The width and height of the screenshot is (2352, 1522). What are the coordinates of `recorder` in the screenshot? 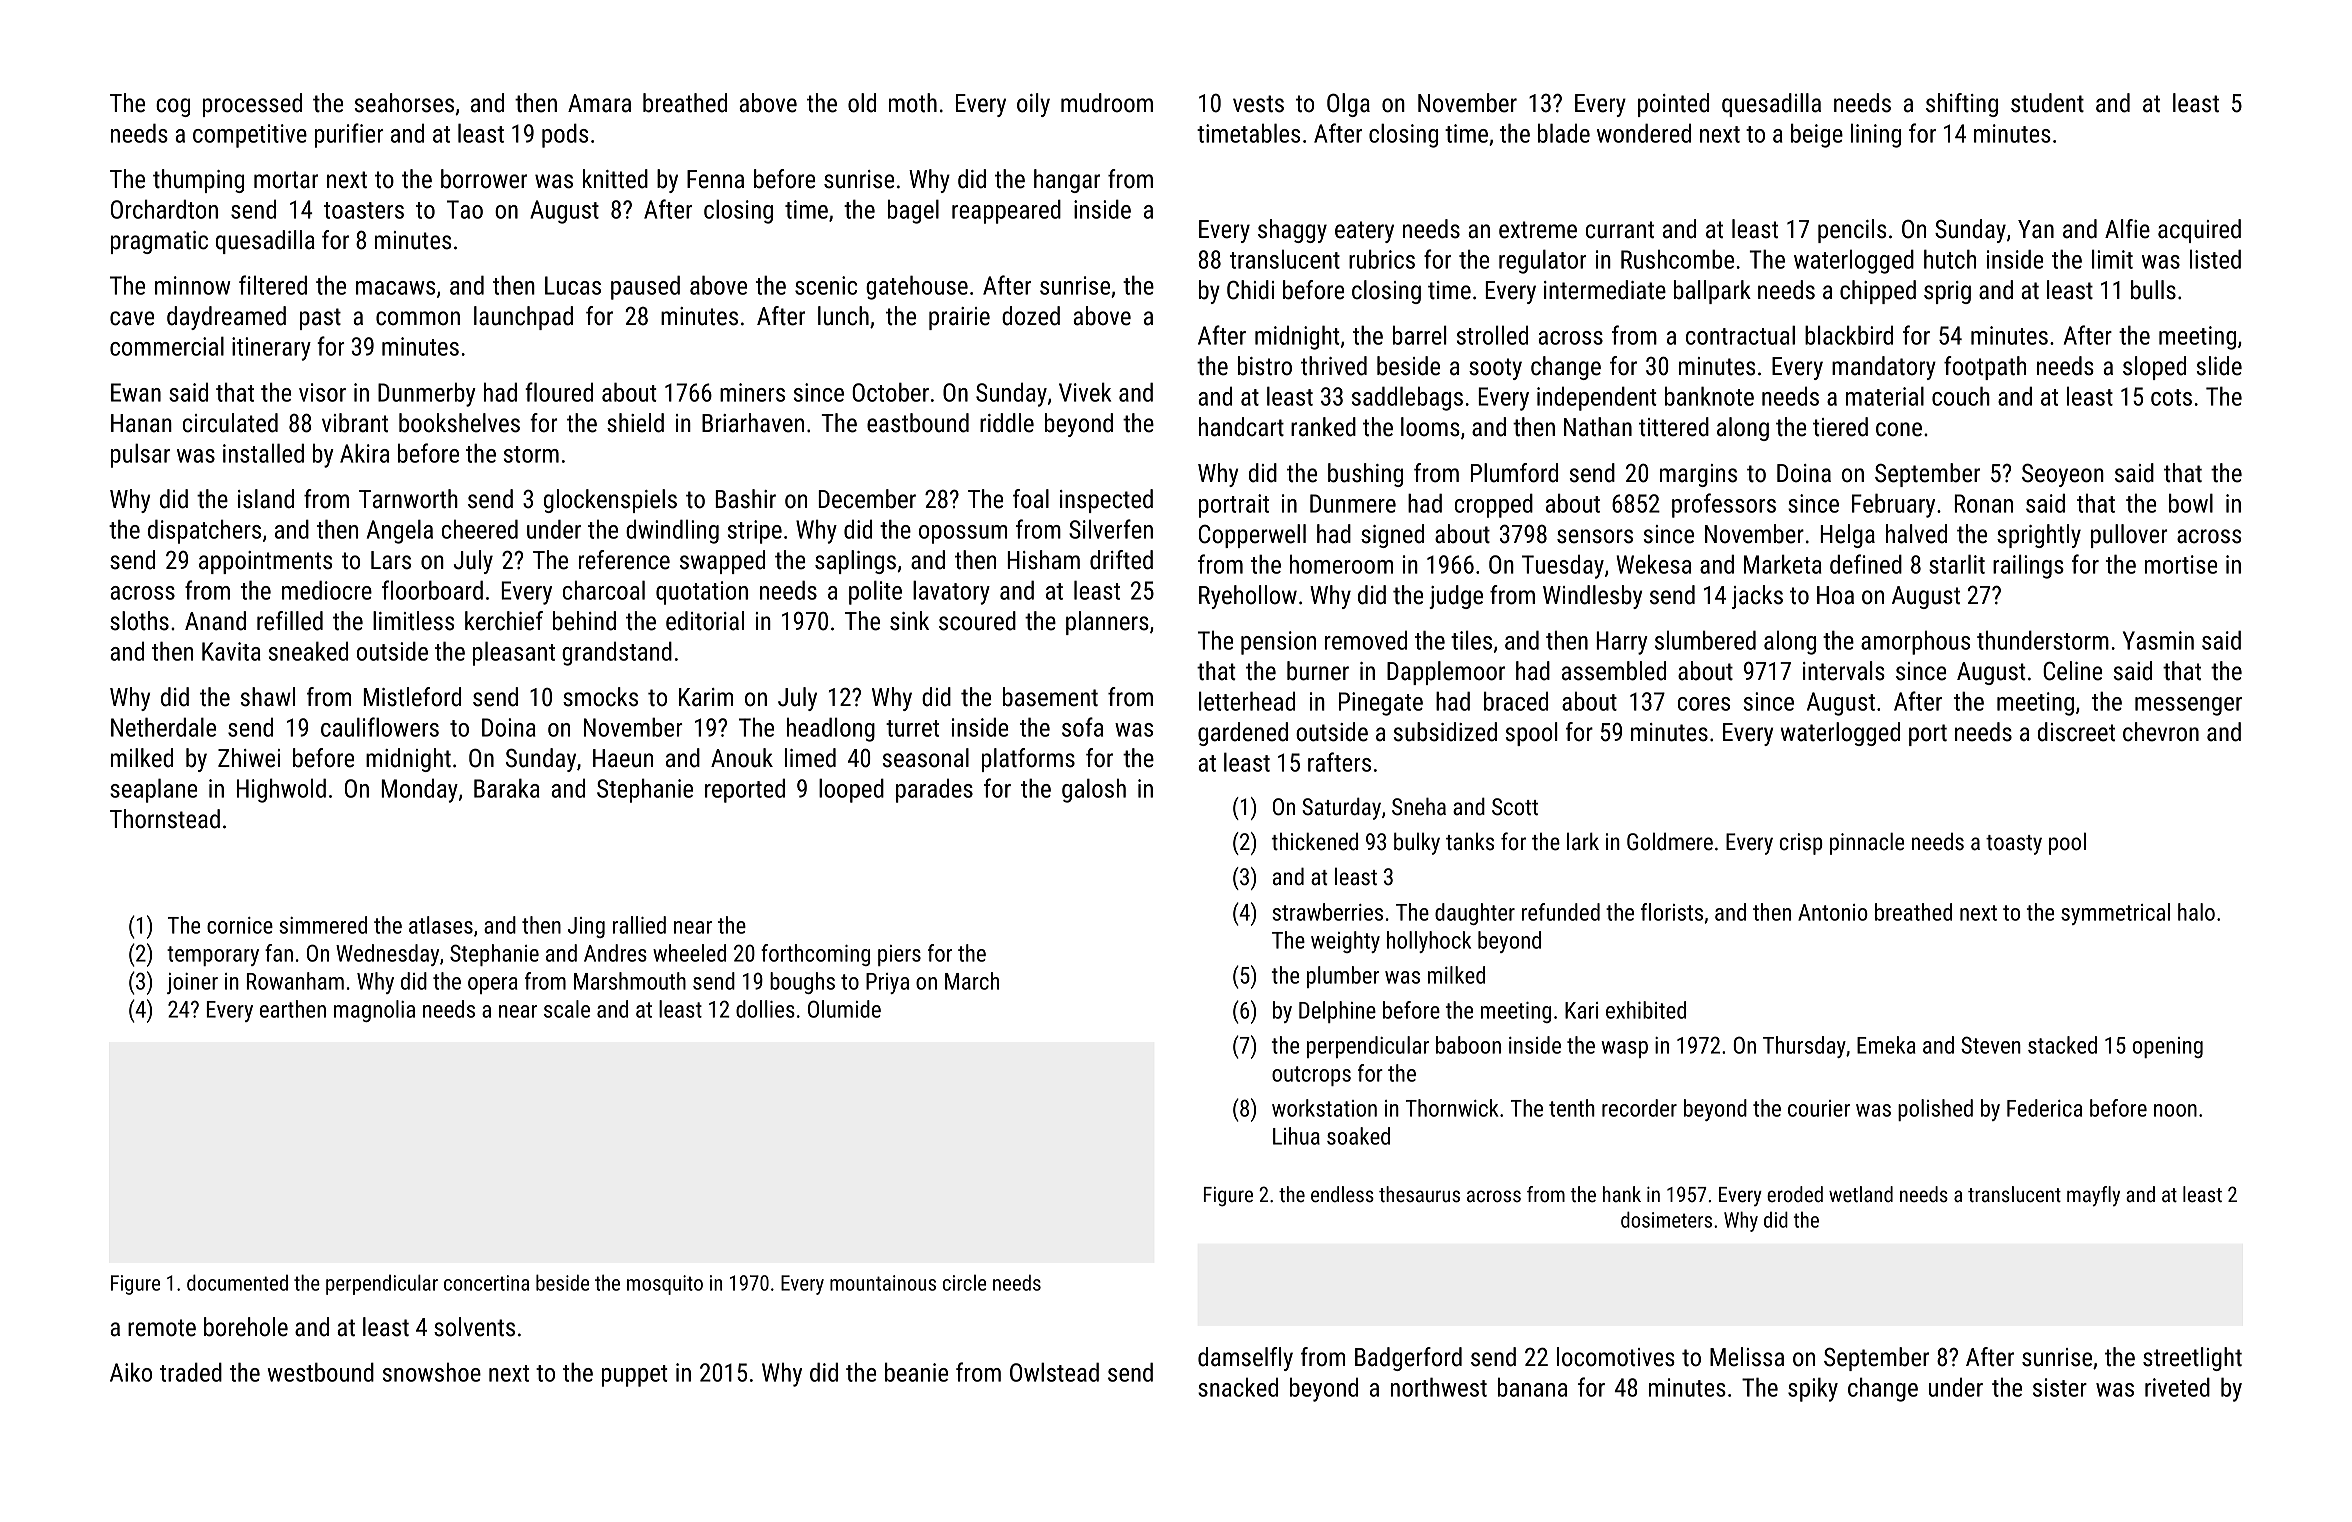 It's located at (1639, 1108).
